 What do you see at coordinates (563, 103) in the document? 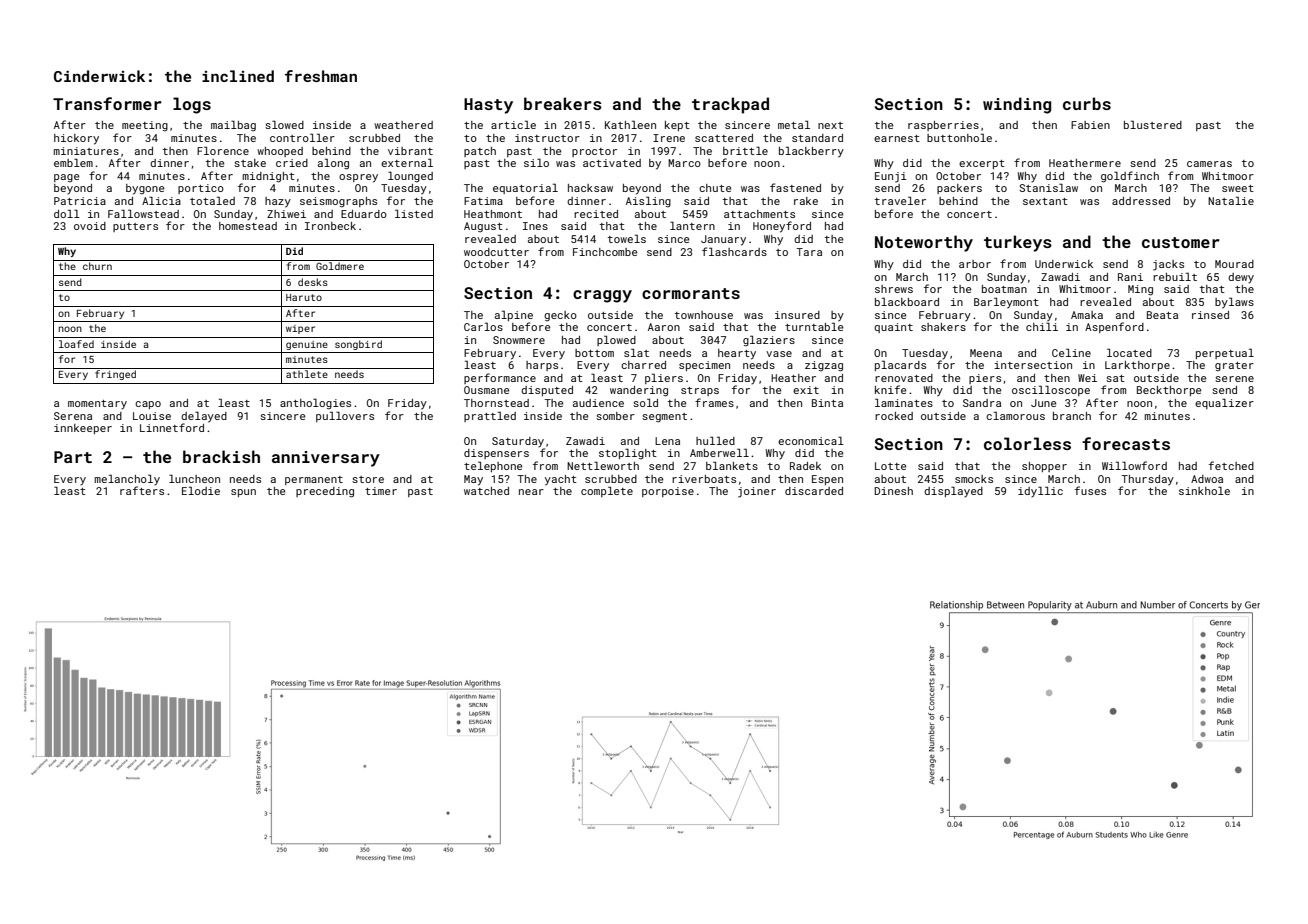
I see `breakers` at bounding box center [563, 103].
